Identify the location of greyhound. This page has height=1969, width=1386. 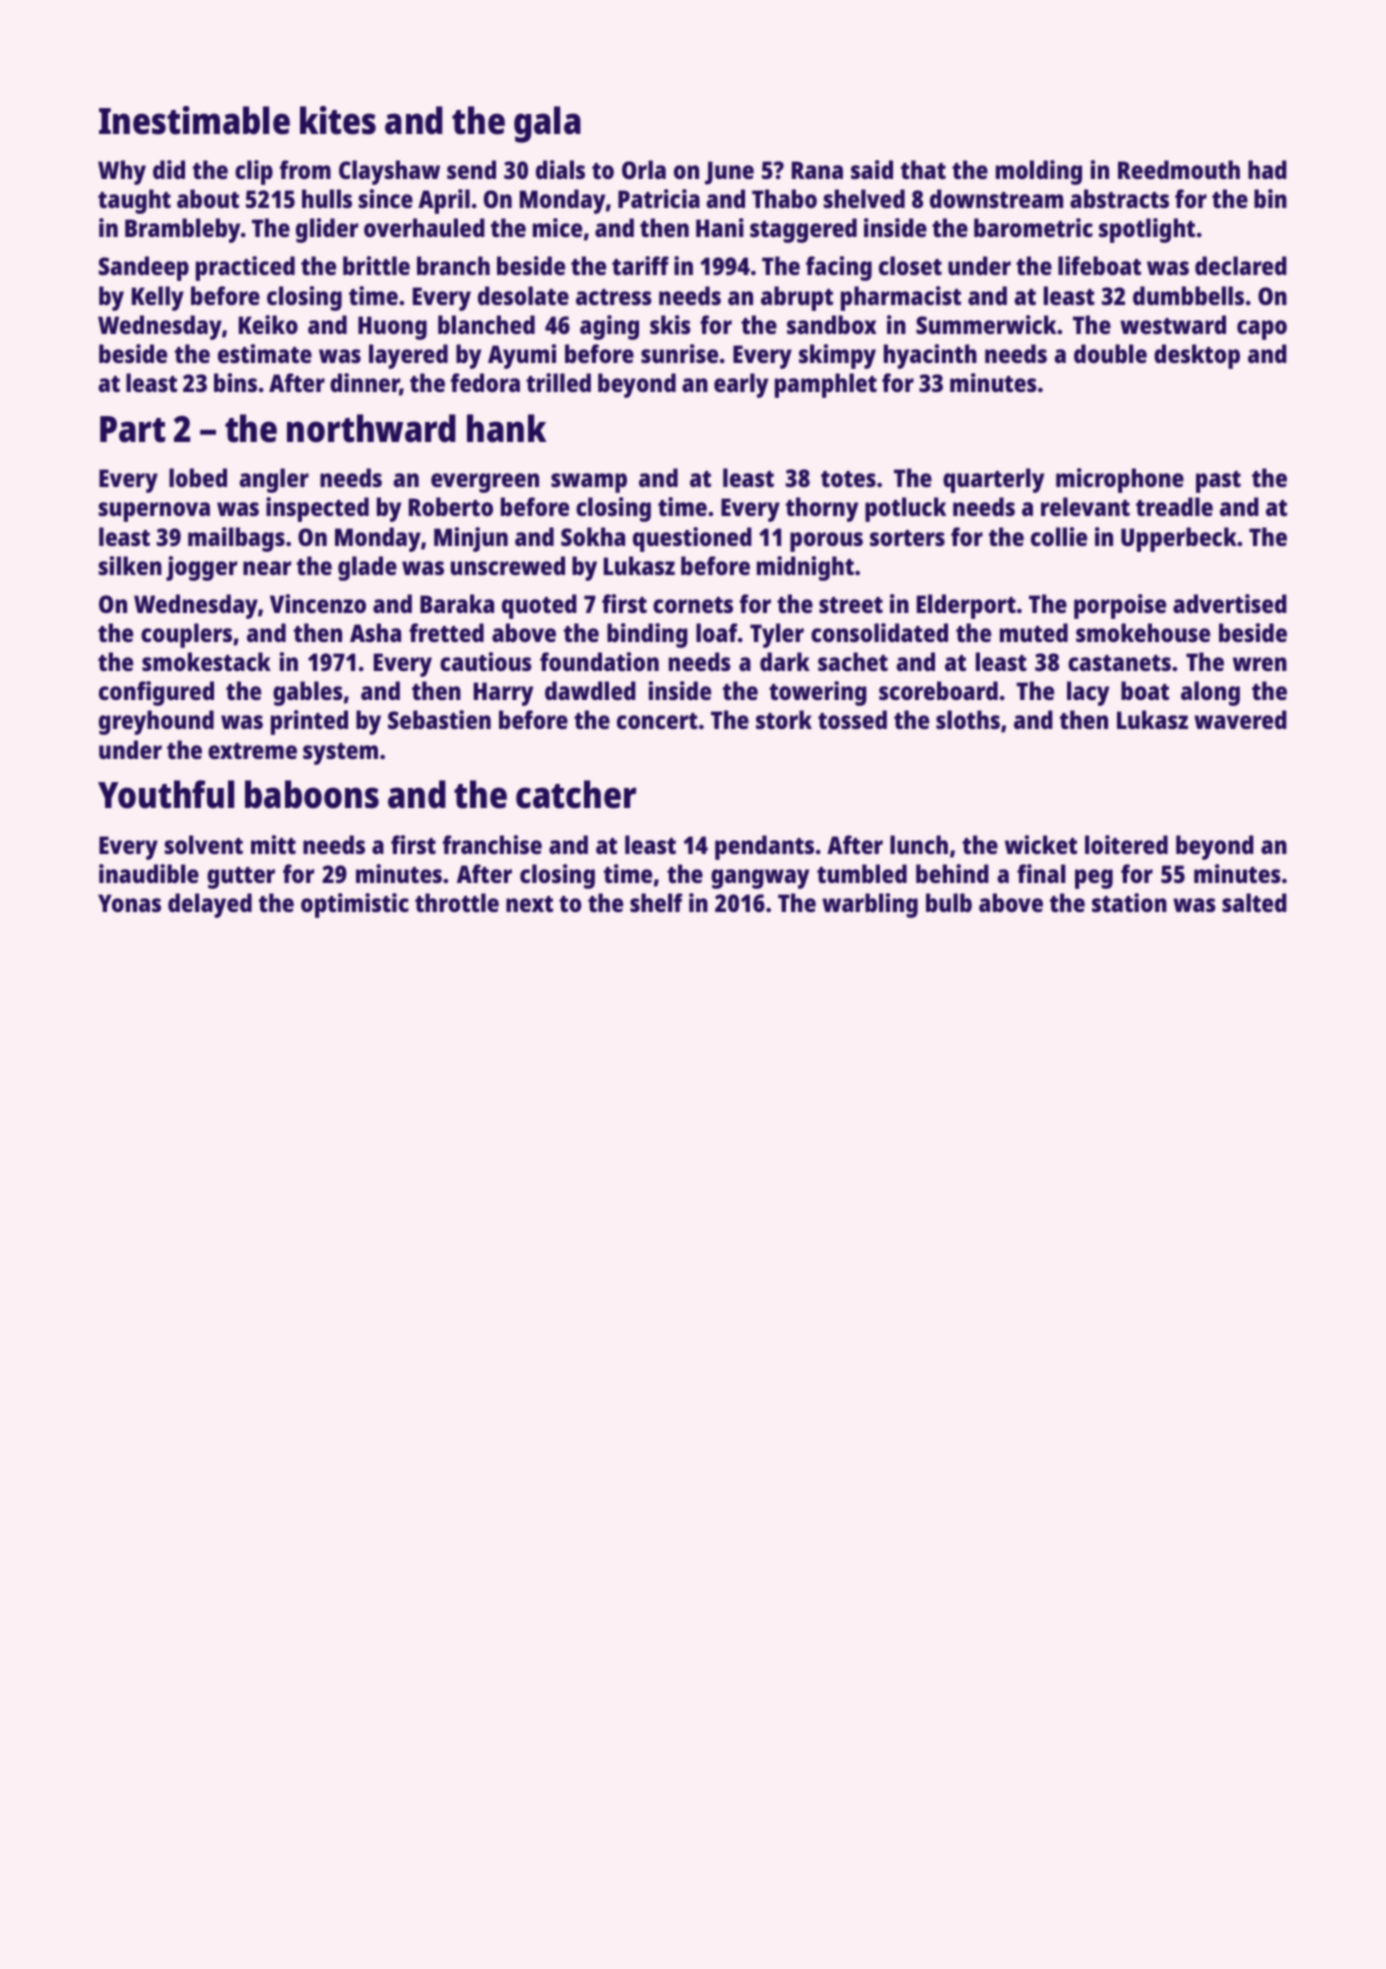
(156, 722).
